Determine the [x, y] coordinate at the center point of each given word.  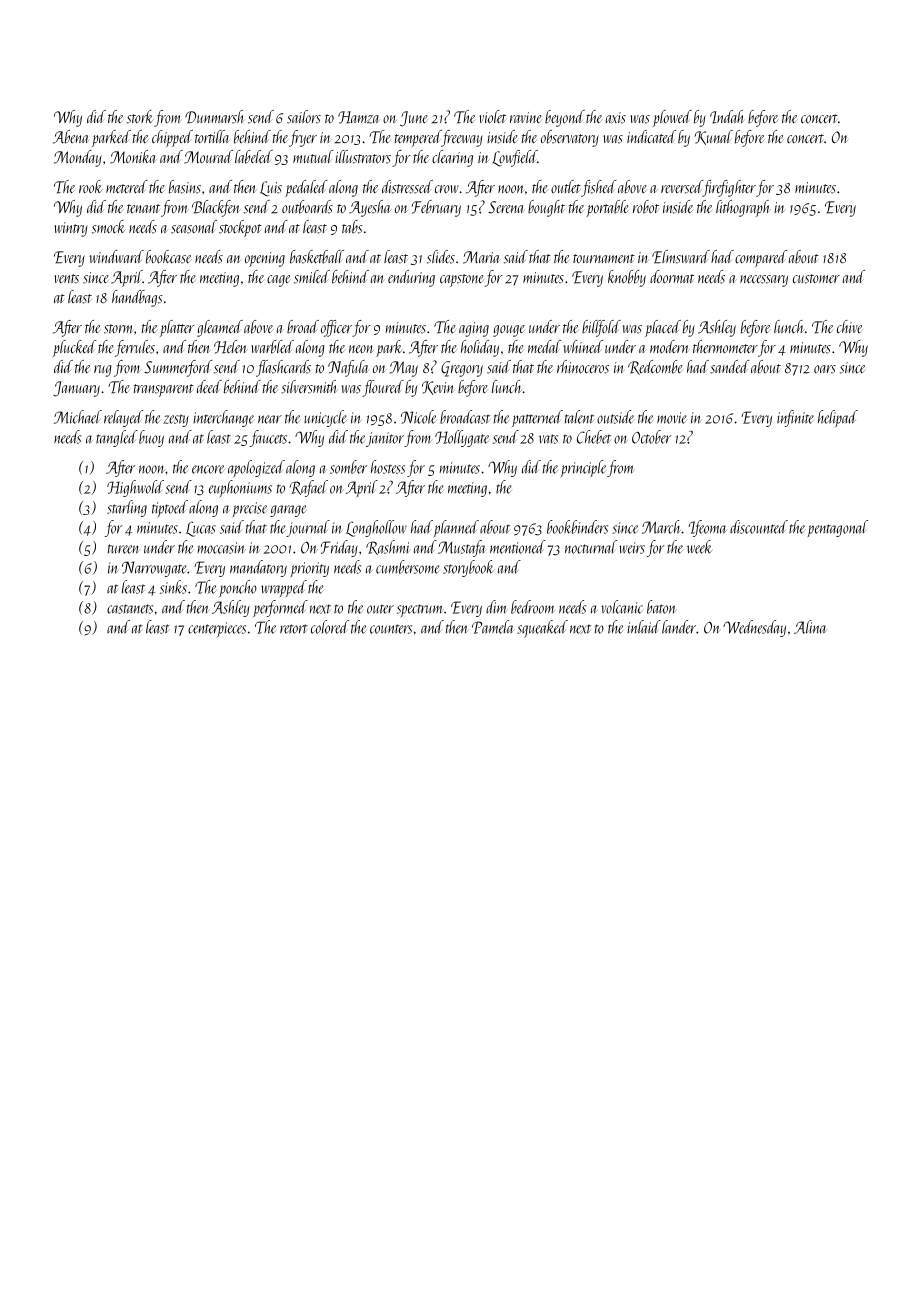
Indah [727, 117]
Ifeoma [707, 528]
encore [208, 469]
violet [492, 117]
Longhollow [376, 528]
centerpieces [217, 629]
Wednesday [754, 628]
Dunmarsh [214, 117]
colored [330, 627]
